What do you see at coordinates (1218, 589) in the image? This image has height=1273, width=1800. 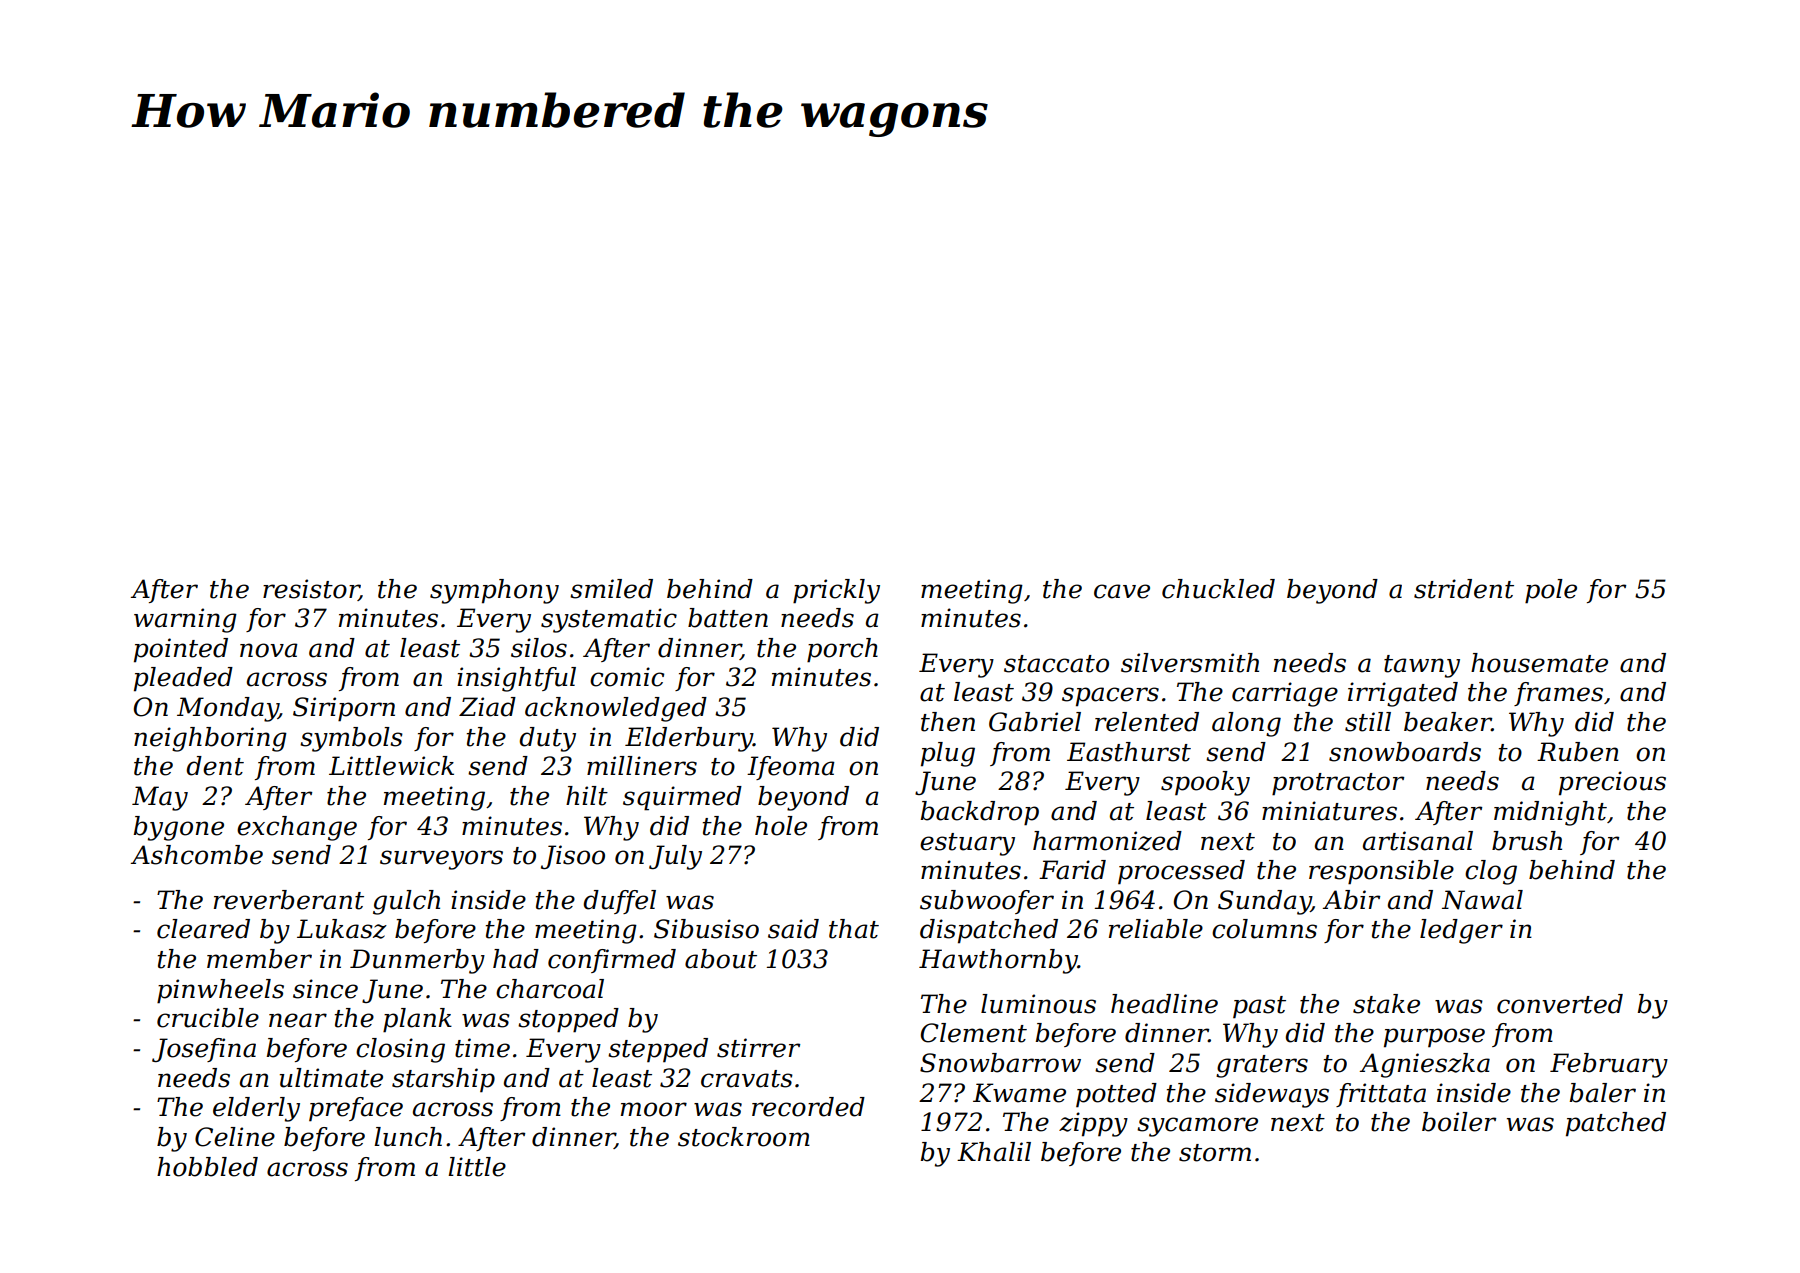 I see `chuckled` at bounding box center [1218, 589].
